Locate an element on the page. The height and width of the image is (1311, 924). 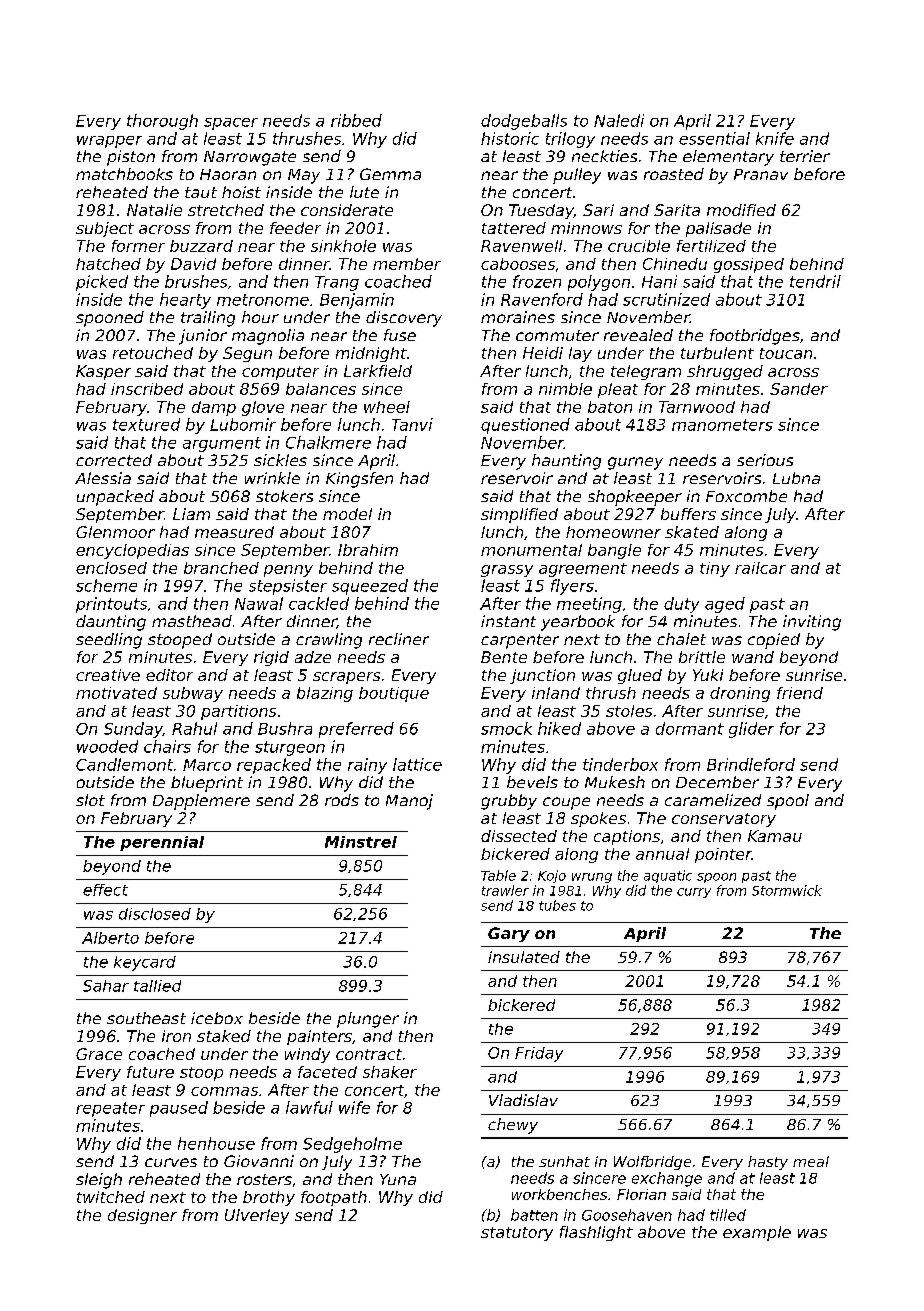
Giovanni is located at coordinates (259, 1161).
